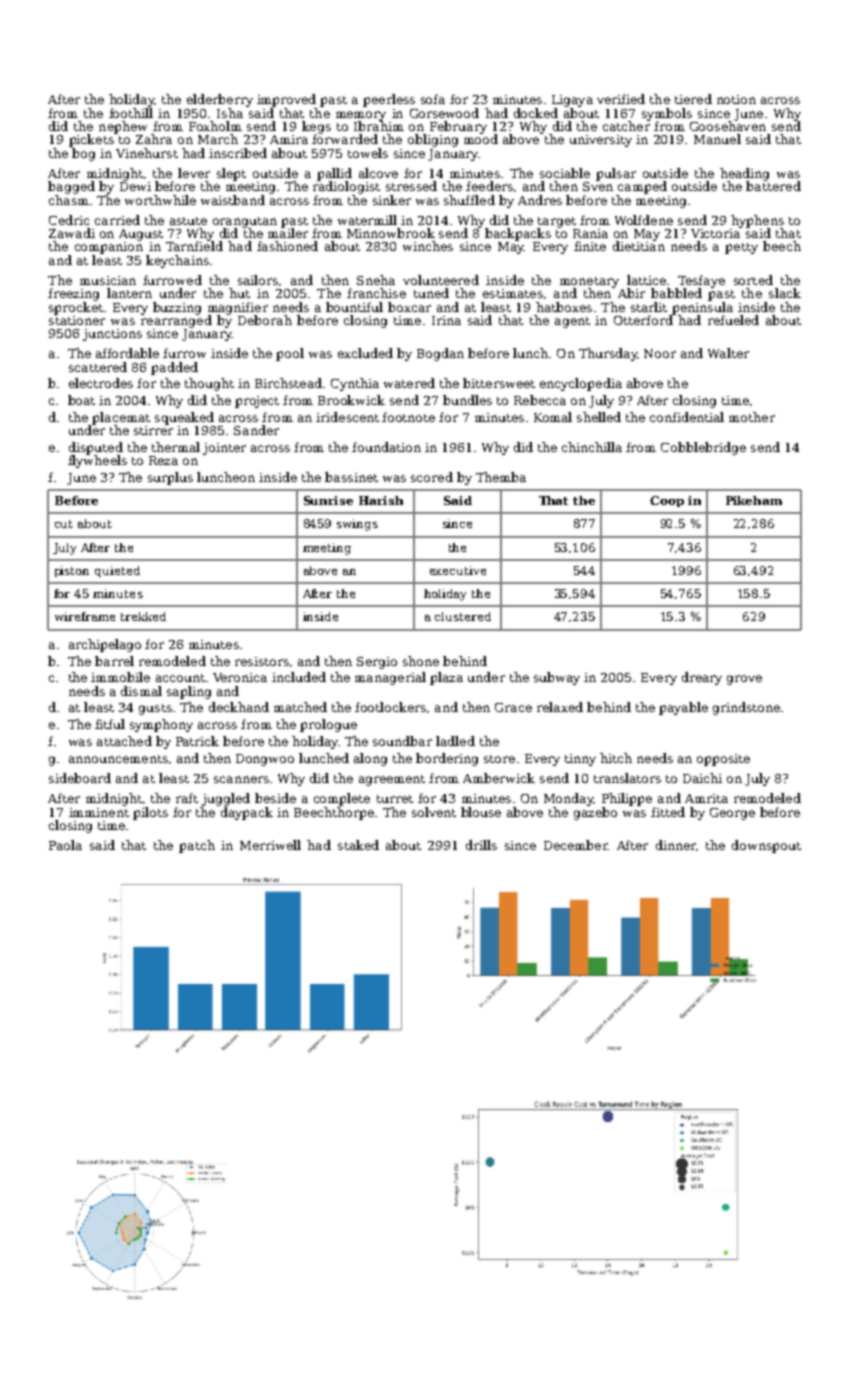 The height and width of the page is (1400, 849). What do you see at coordinates (197, 846) in the page?
I see `patch` at bounding box center [197, 846].
